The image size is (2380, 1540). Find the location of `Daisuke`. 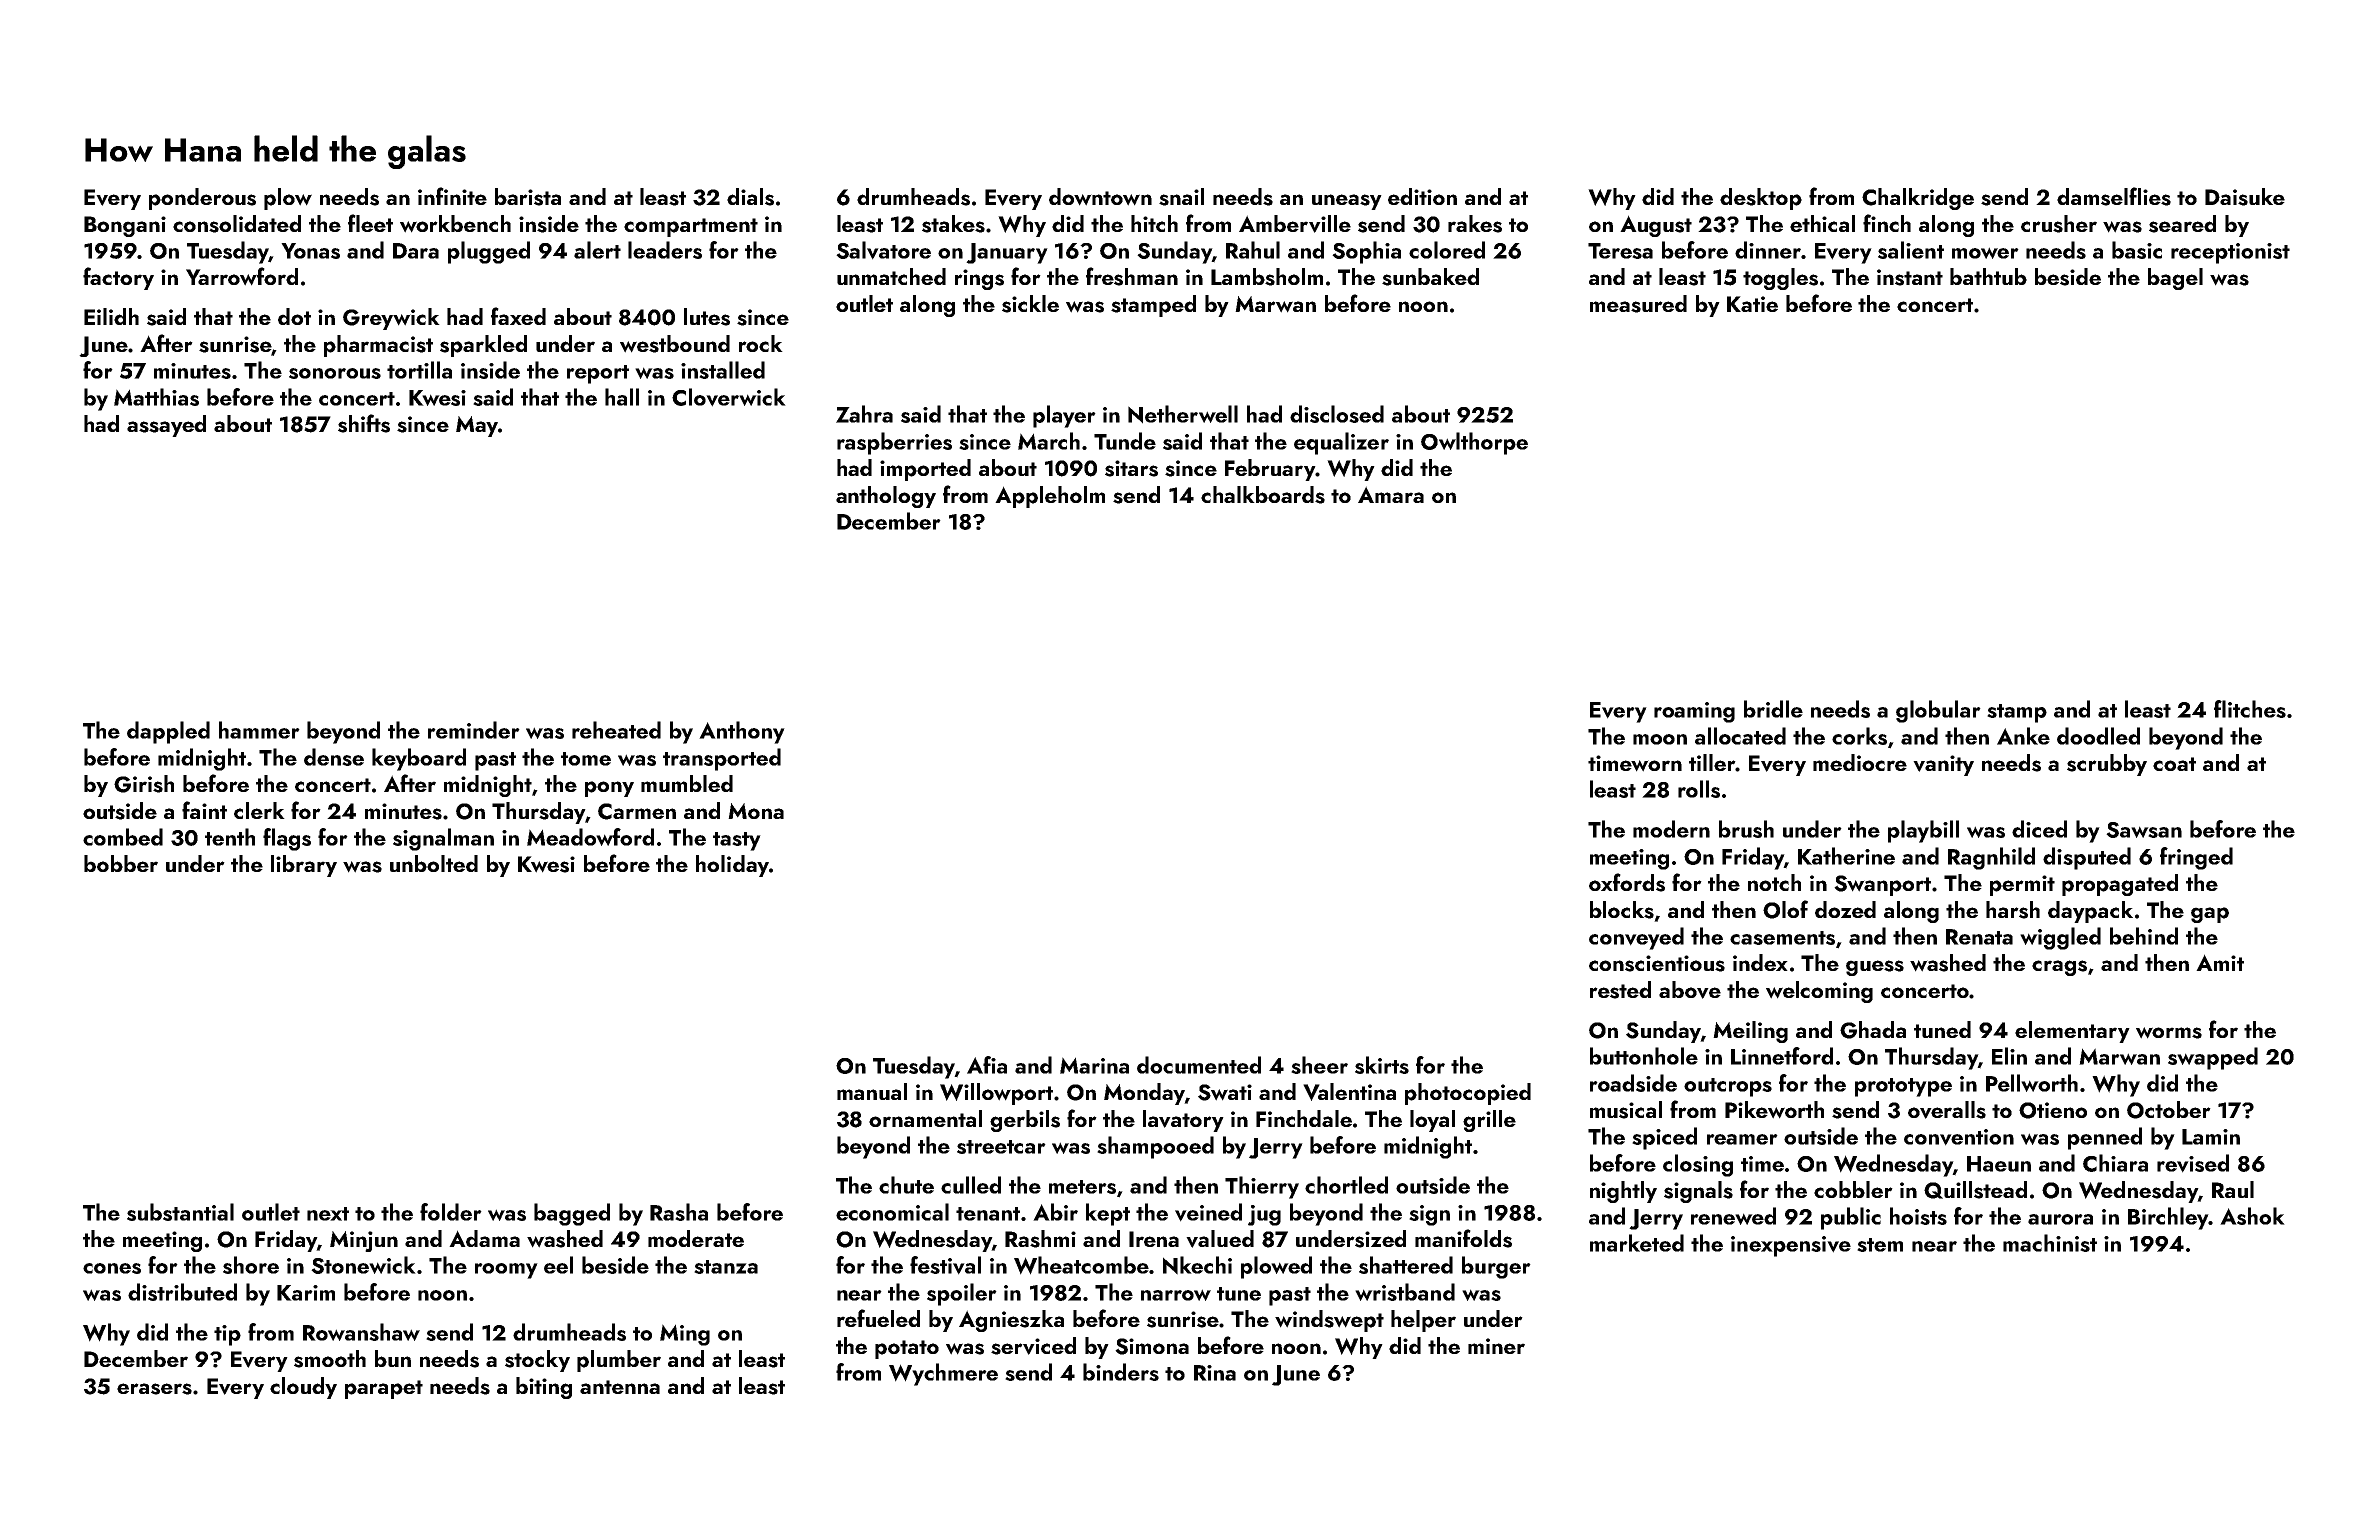

Daisuke is located at coordinates (2245, 197).
